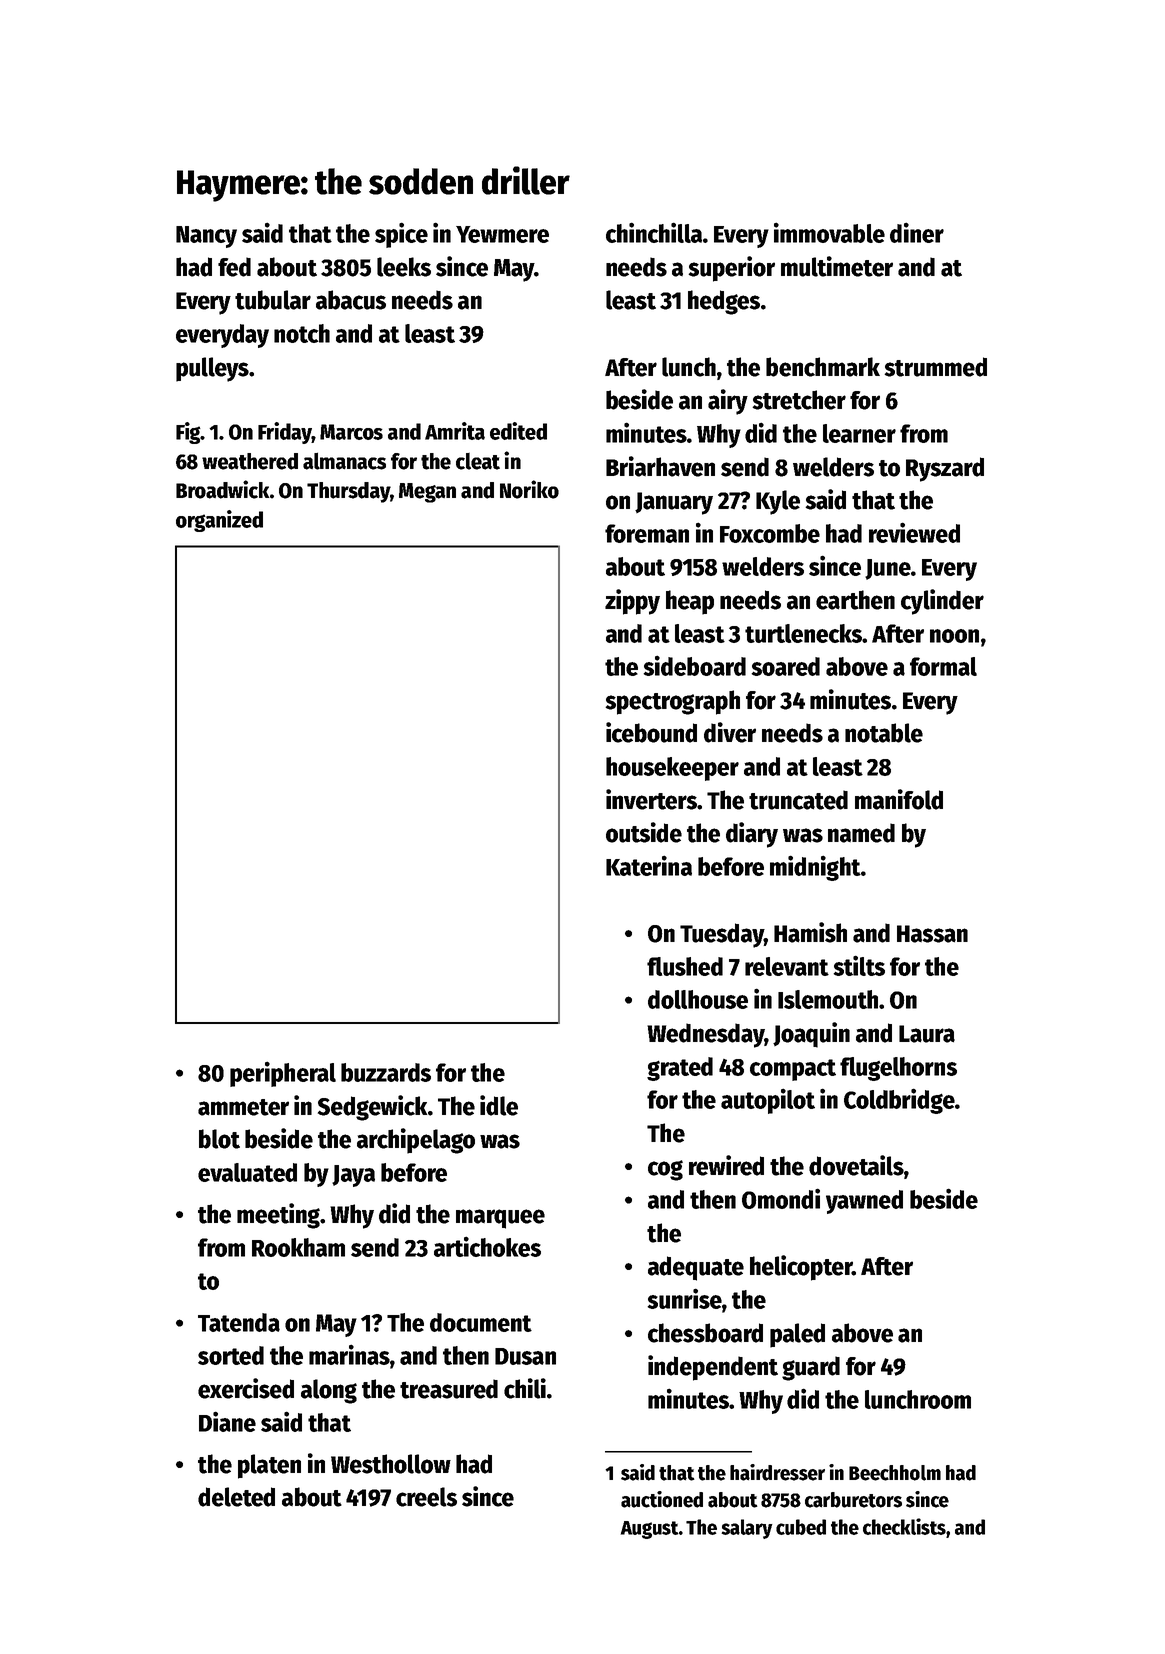 The width and height of the screenshot is (1165, 1654). I want to click on chessboard, so click(705, 1333).
